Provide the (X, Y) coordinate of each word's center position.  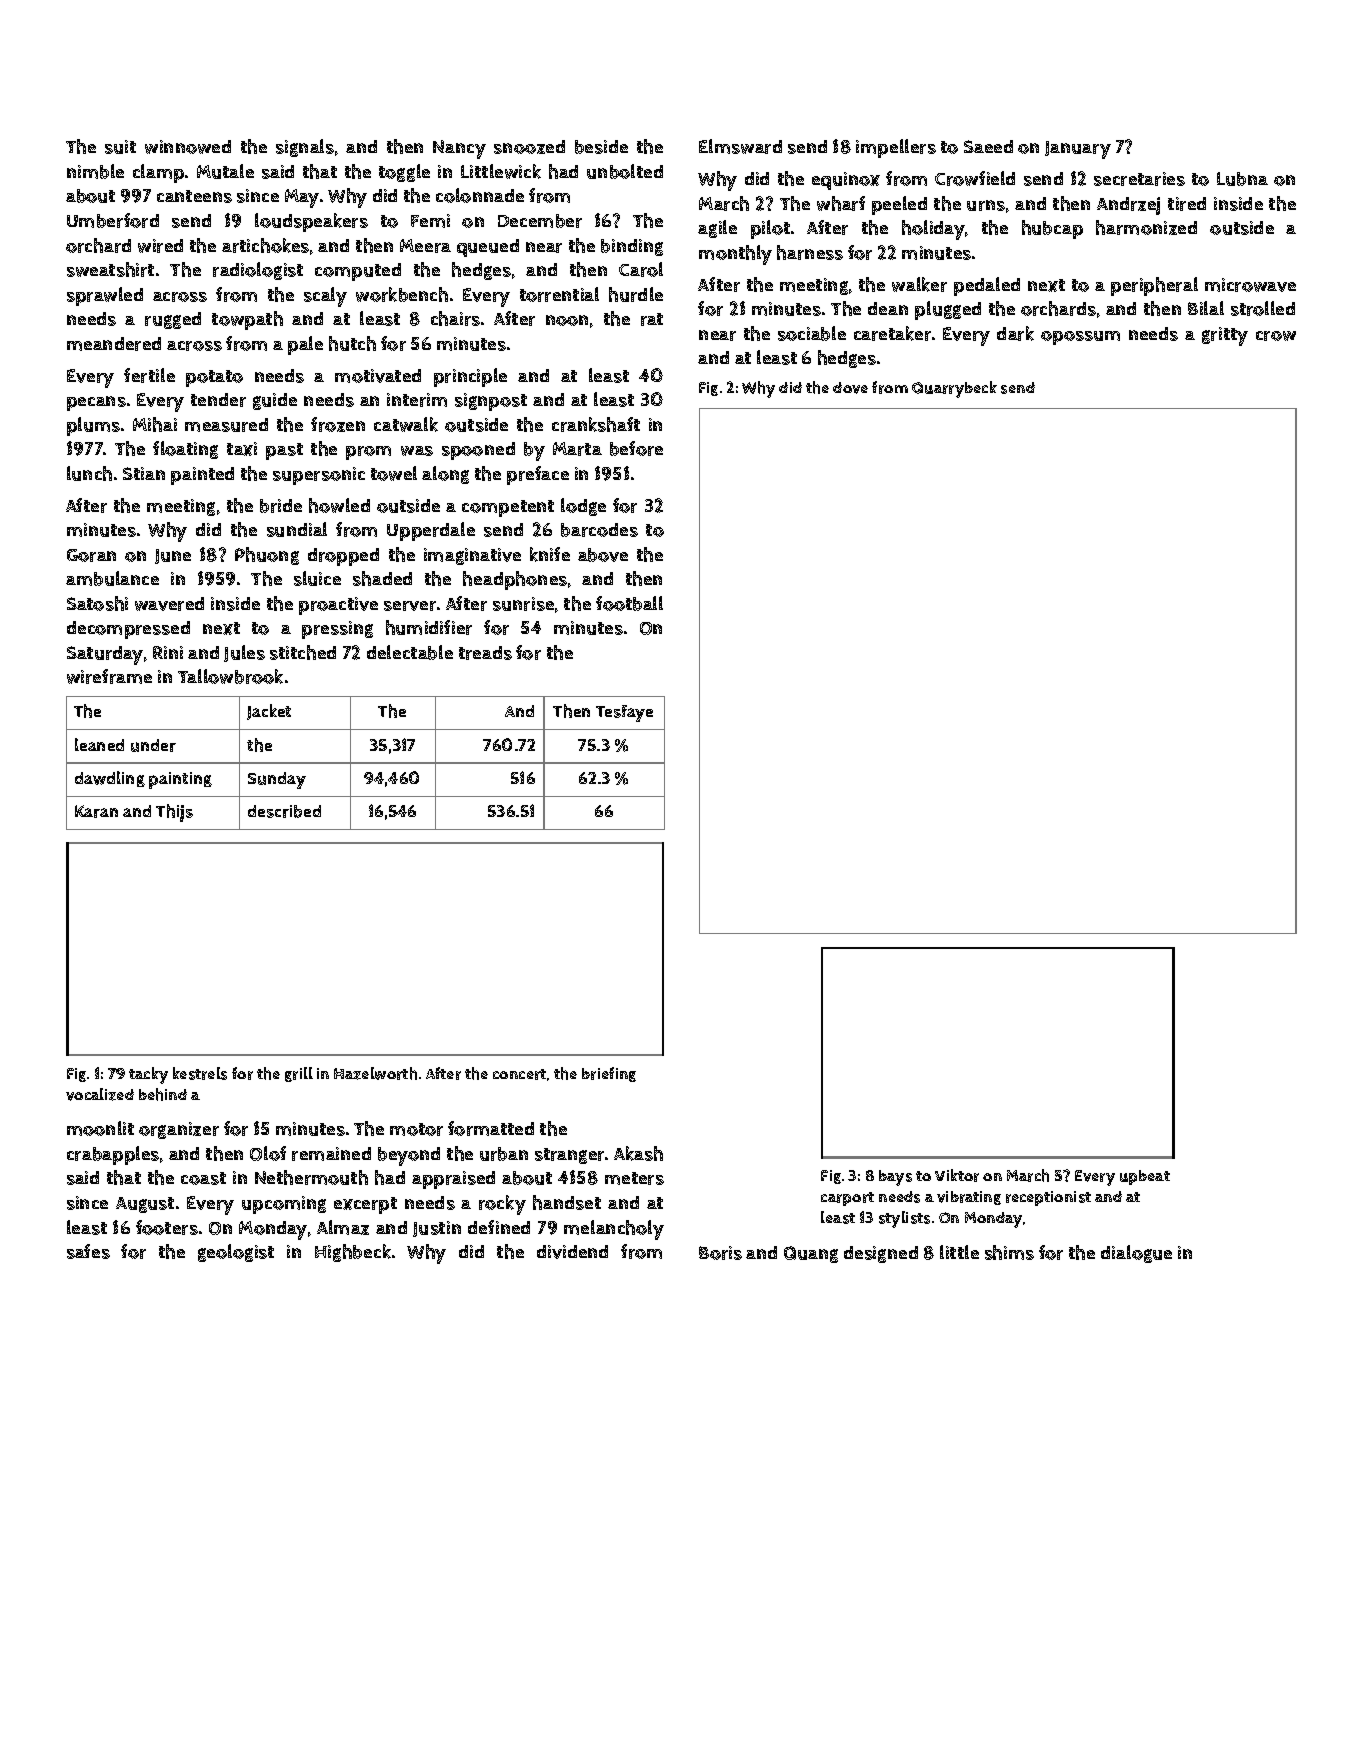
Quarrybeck (954, 389)
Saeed (988, 146)
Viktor (957, 1175)
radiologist (258, 271)
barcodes (599, 530)
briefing (609, 1074)
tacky (148, 1075)
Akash (638, 1153)
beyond (409, 1156)
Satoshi (97, 603)
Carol (641, 269)
